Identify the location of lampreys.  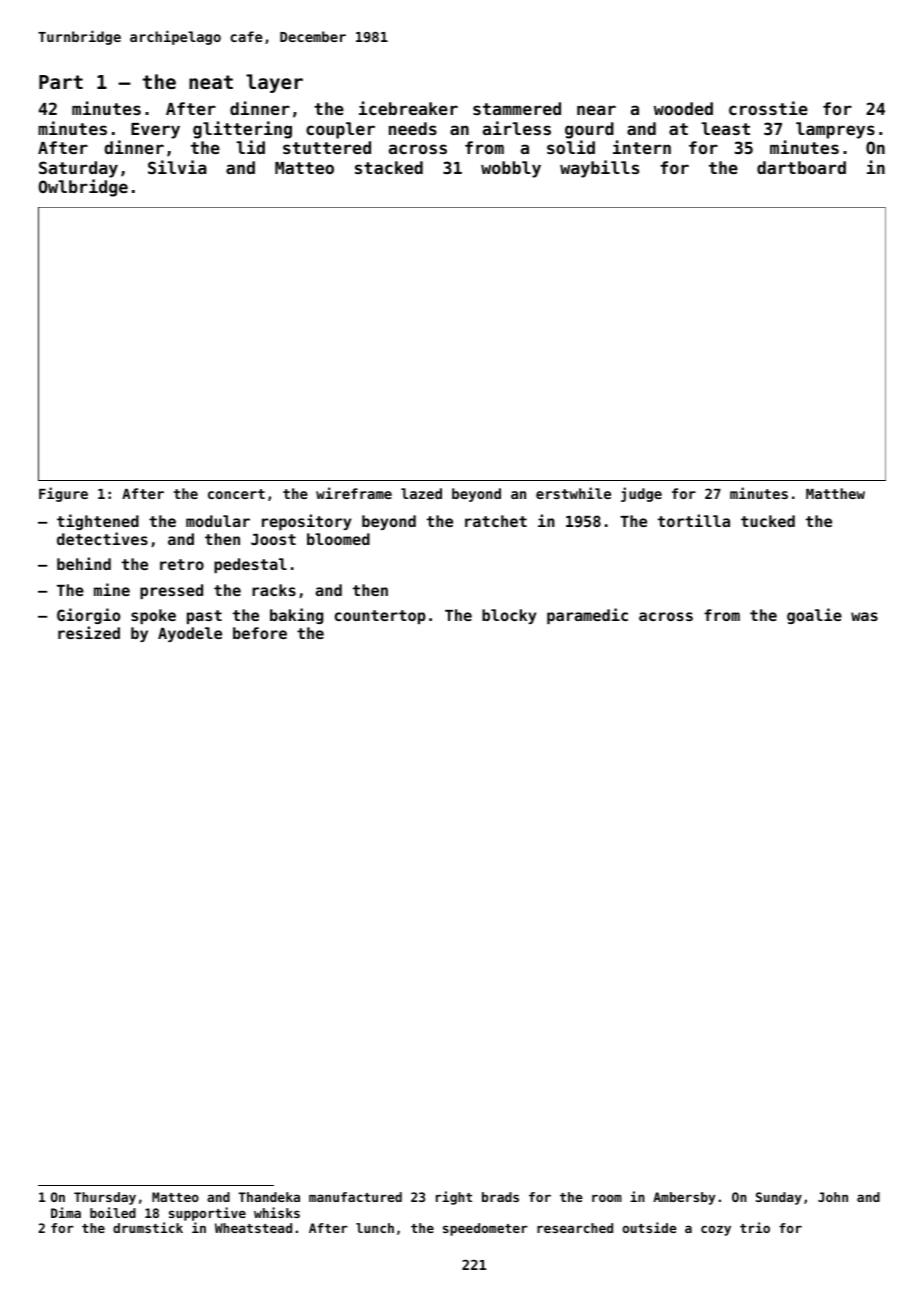
(835, 130).
